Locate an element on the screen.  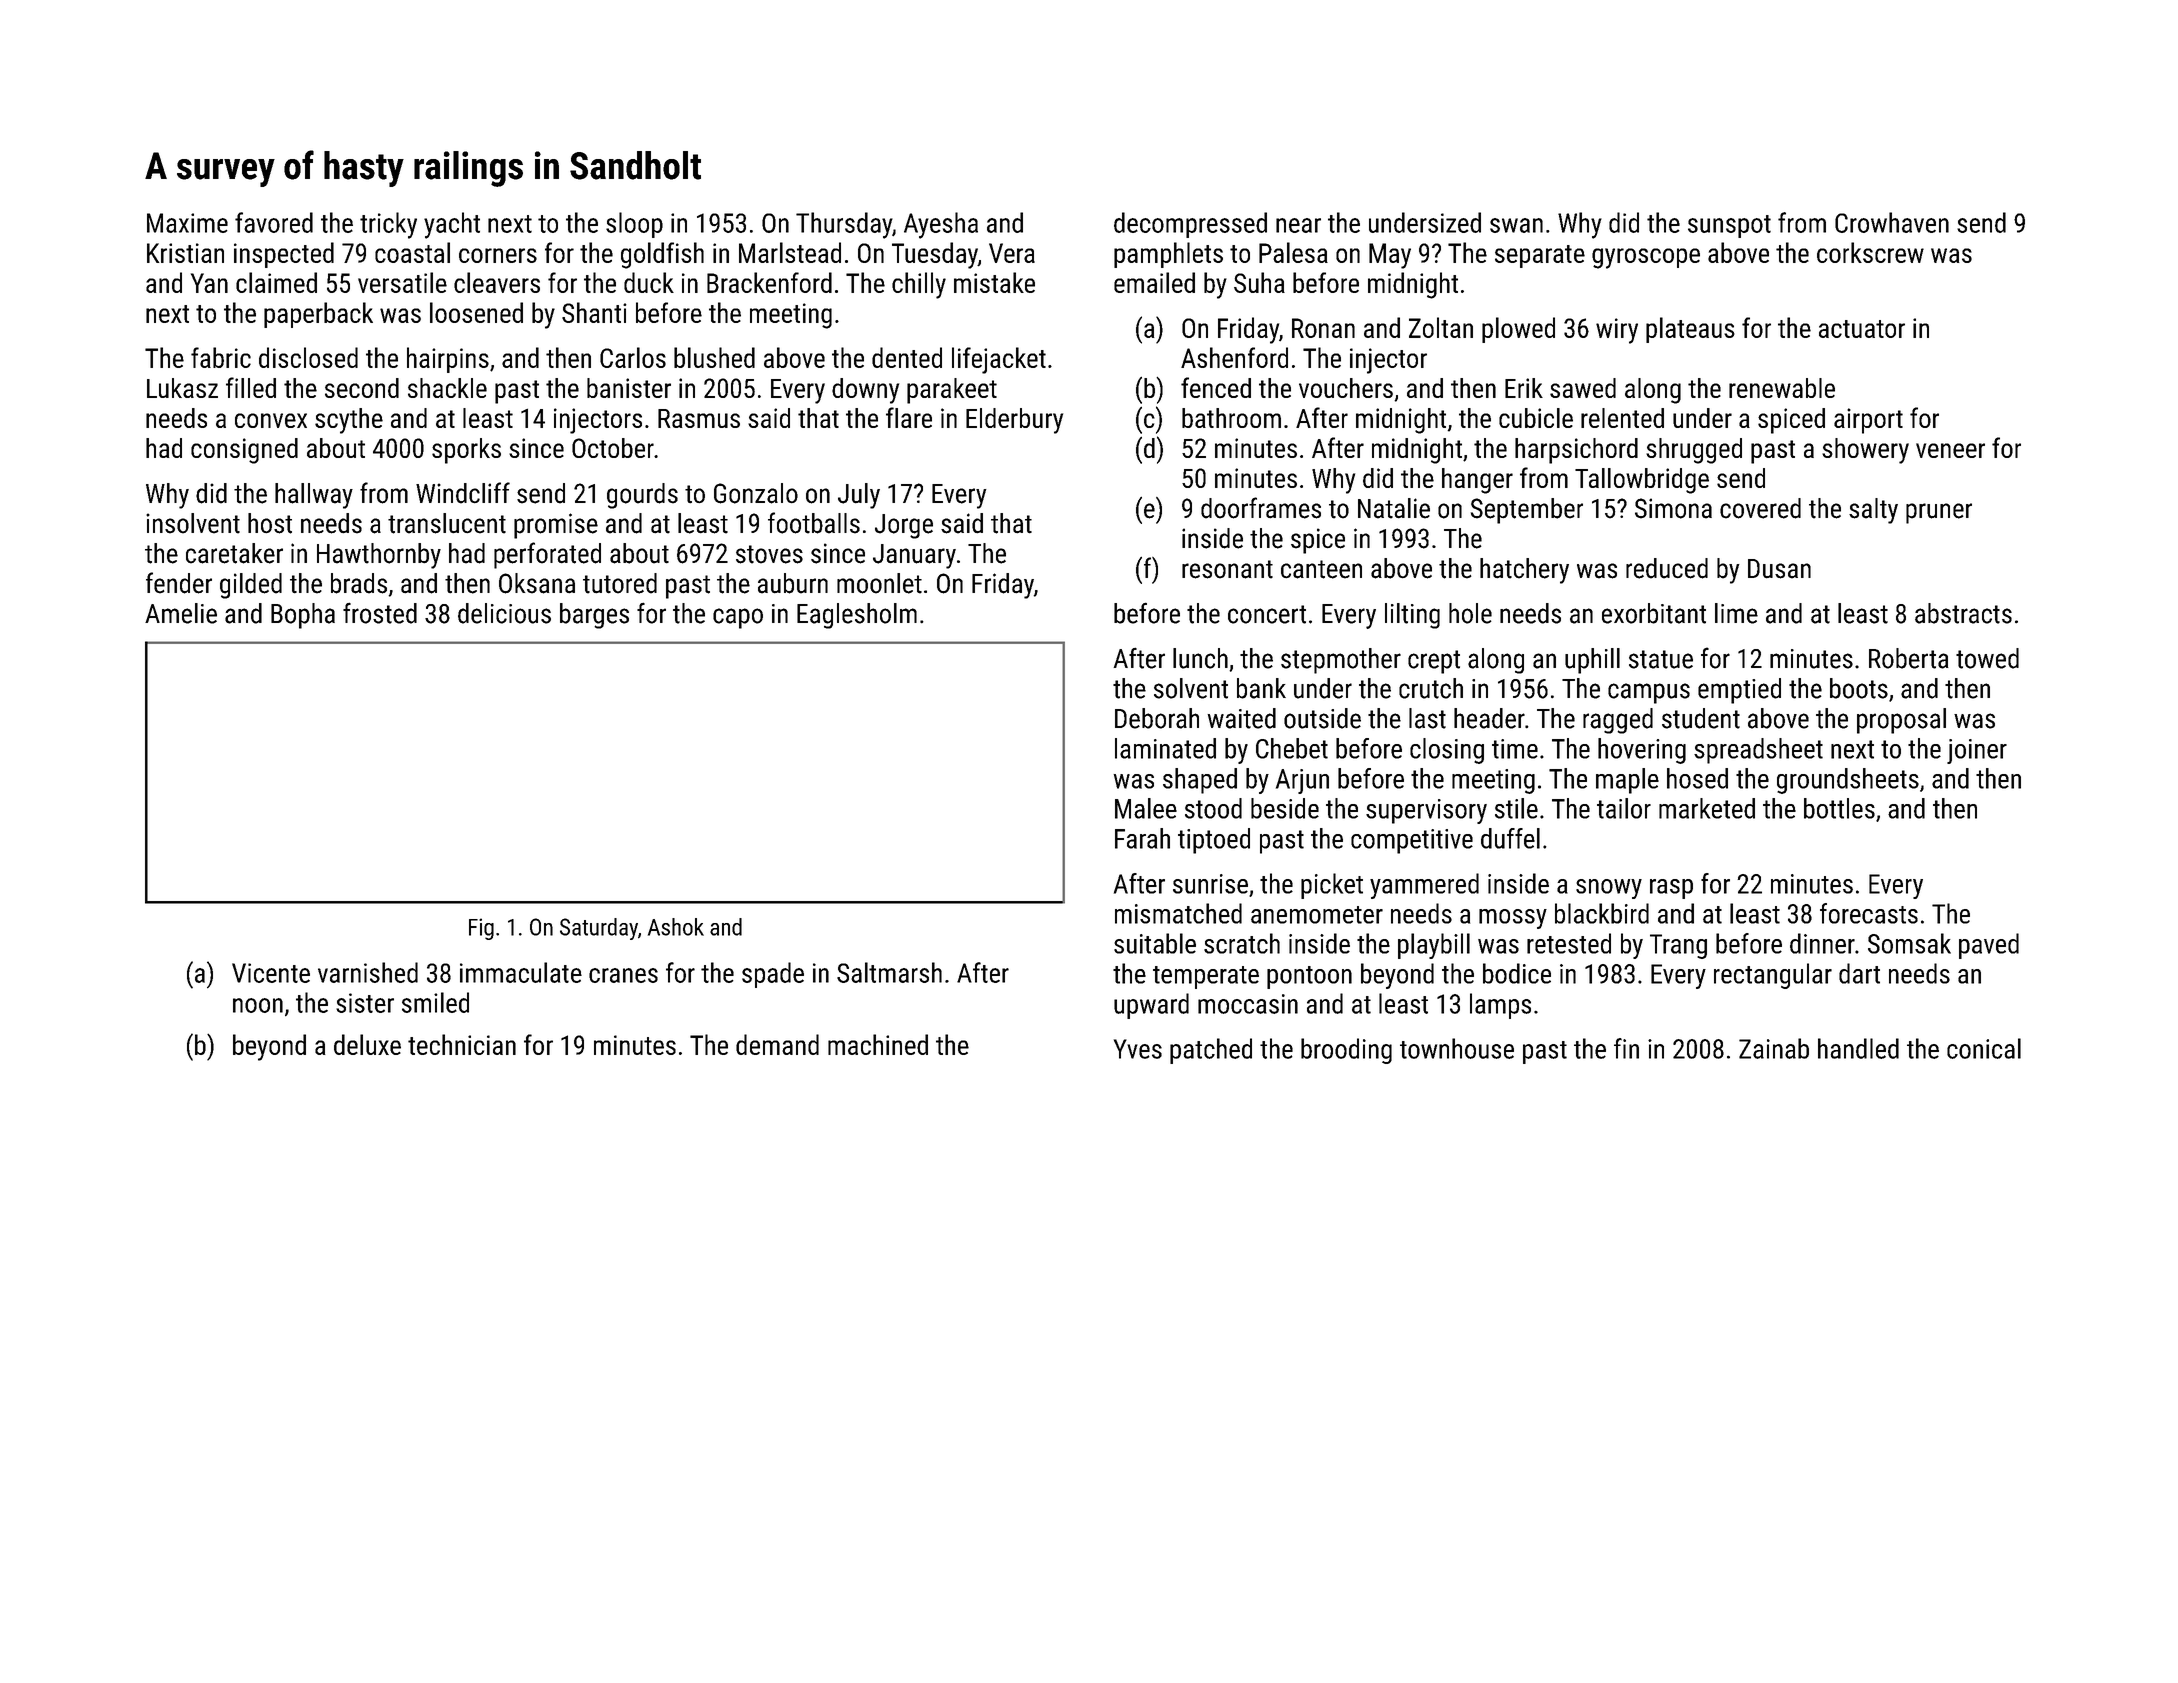
sloop is located at coordinates (634, 225).
